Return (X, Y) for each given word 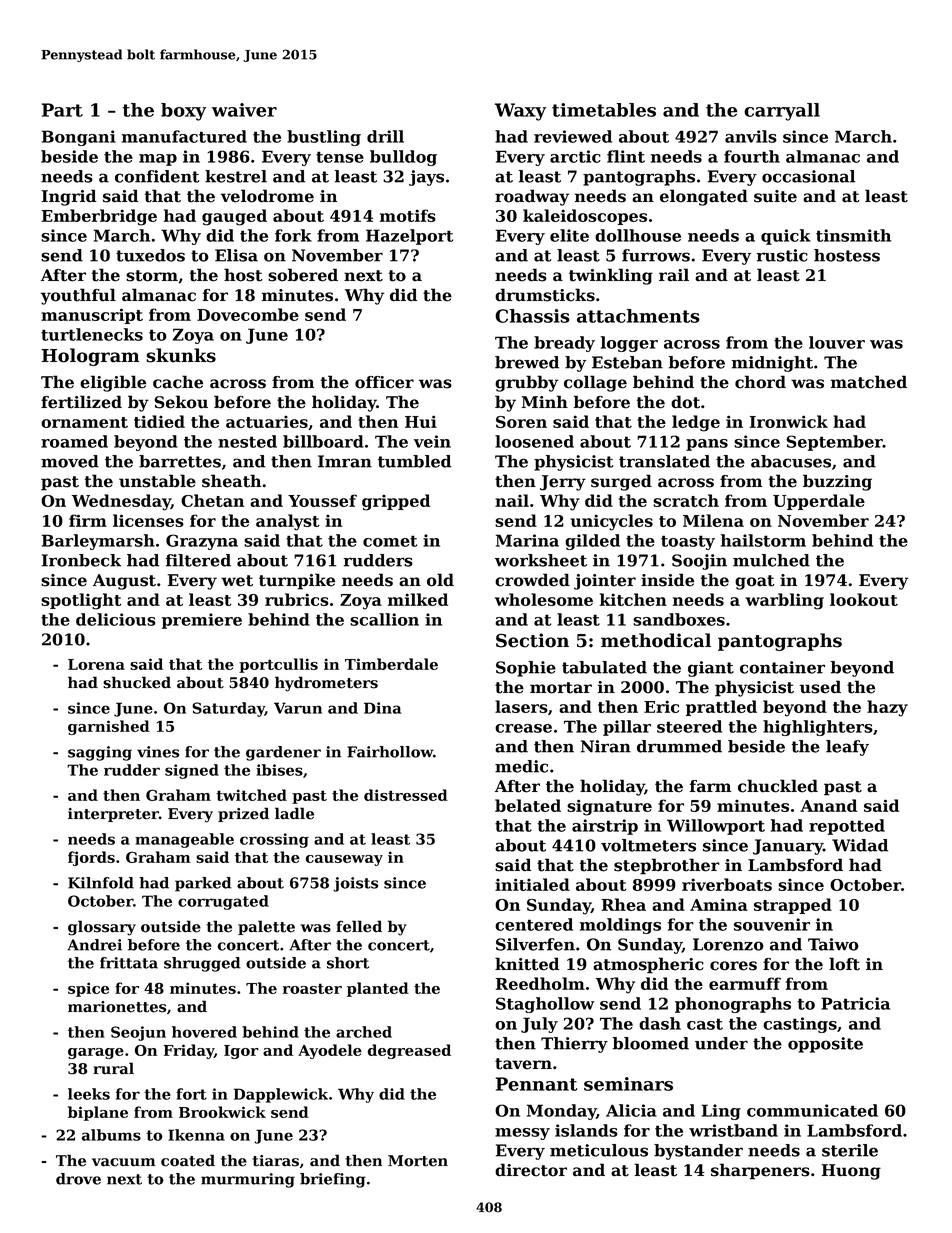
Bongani (79, 138)
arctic (575, 156)
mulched (771, 560)
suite (775, 196)
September (834, 443)
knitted (527, 964)
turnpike (297, 581)
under (721, 1043)
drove (78, 1179)
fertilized (81, 402)
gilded (592, 542)
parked (203, 884)
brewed (527, 362)
